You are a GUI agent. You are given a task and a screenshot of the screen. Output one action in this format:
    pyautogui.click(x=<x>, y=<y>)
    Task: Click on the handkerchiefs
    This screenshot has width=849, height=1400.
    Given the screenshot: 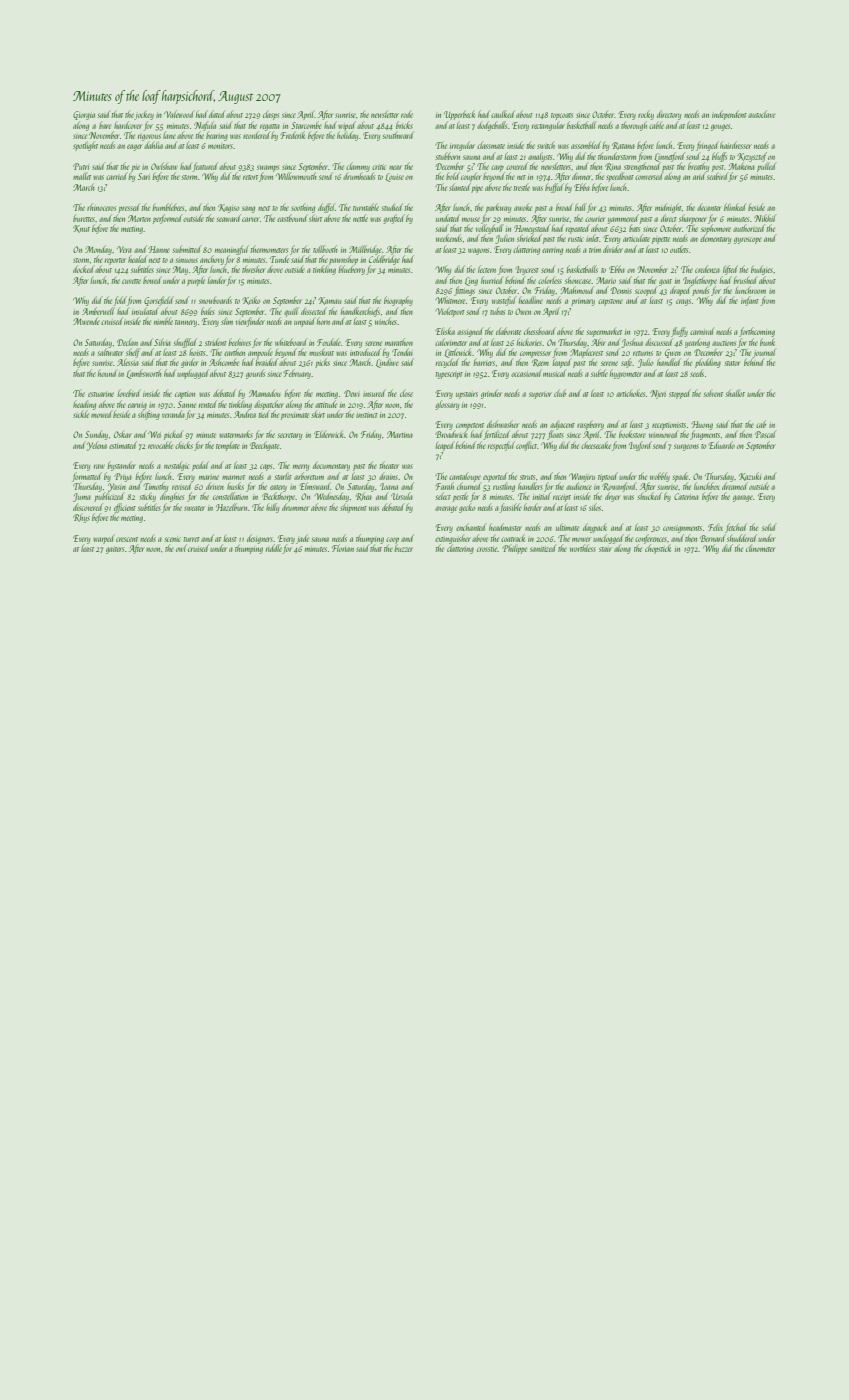 What is the action you would take?
    pyautogui.click(x=360, y=312)
